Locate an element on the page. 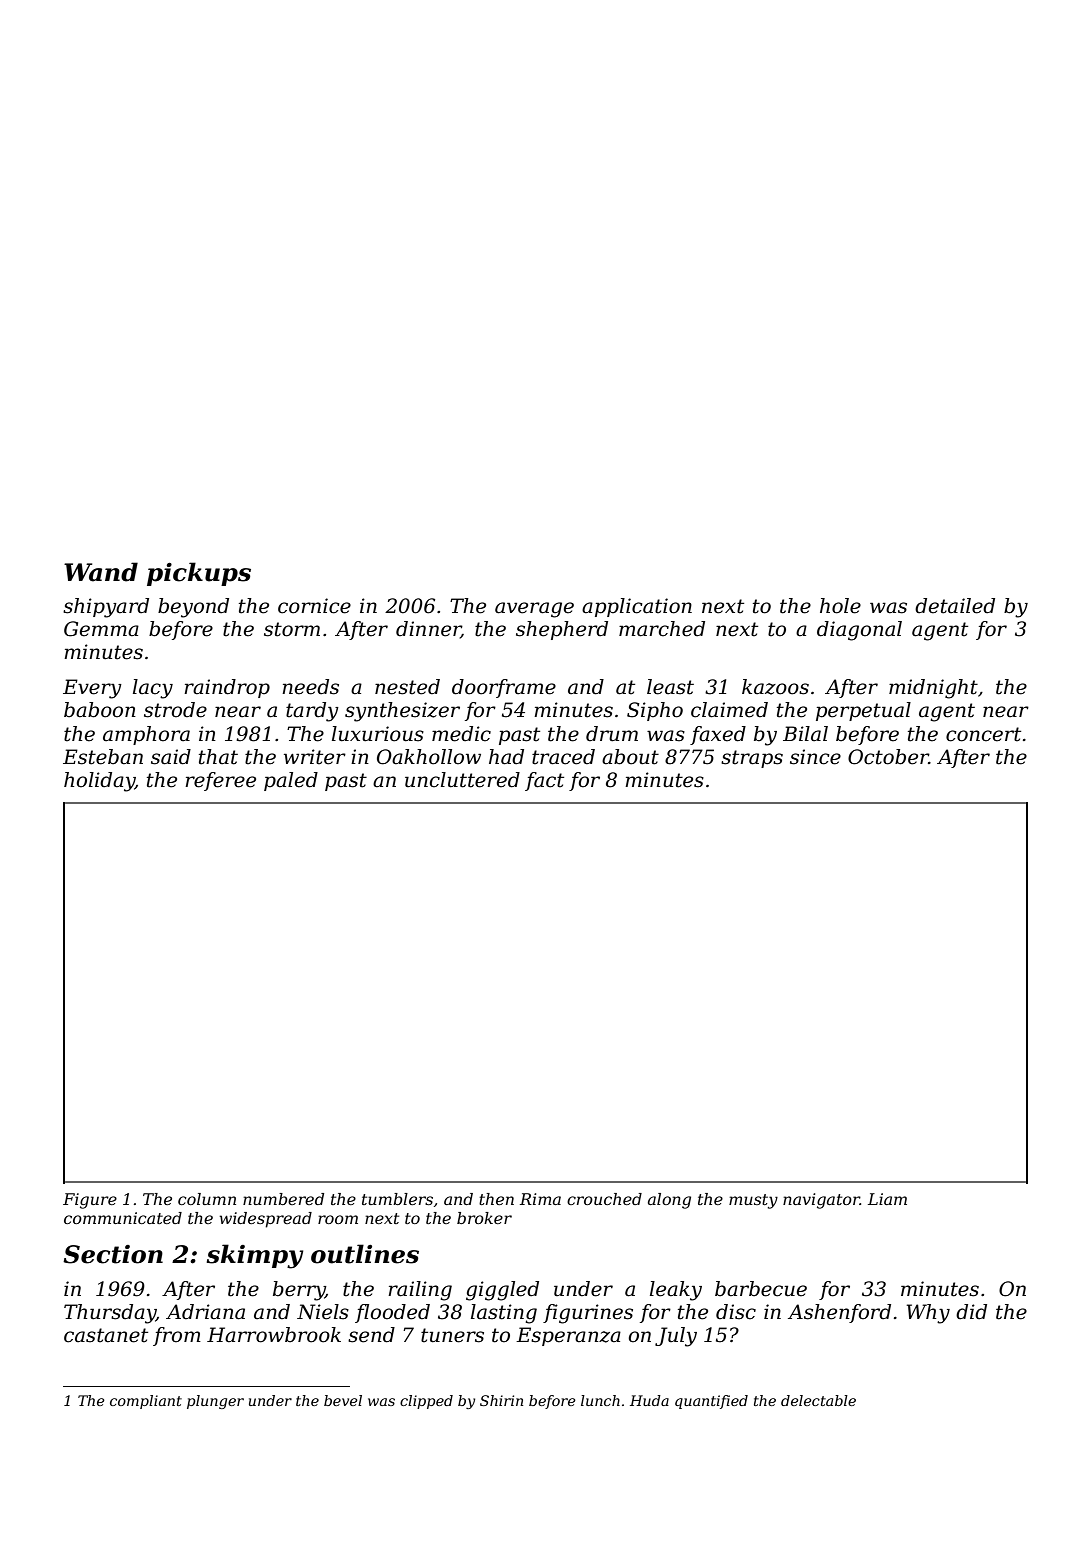  diagonal is located at coordinates (859, 631).
